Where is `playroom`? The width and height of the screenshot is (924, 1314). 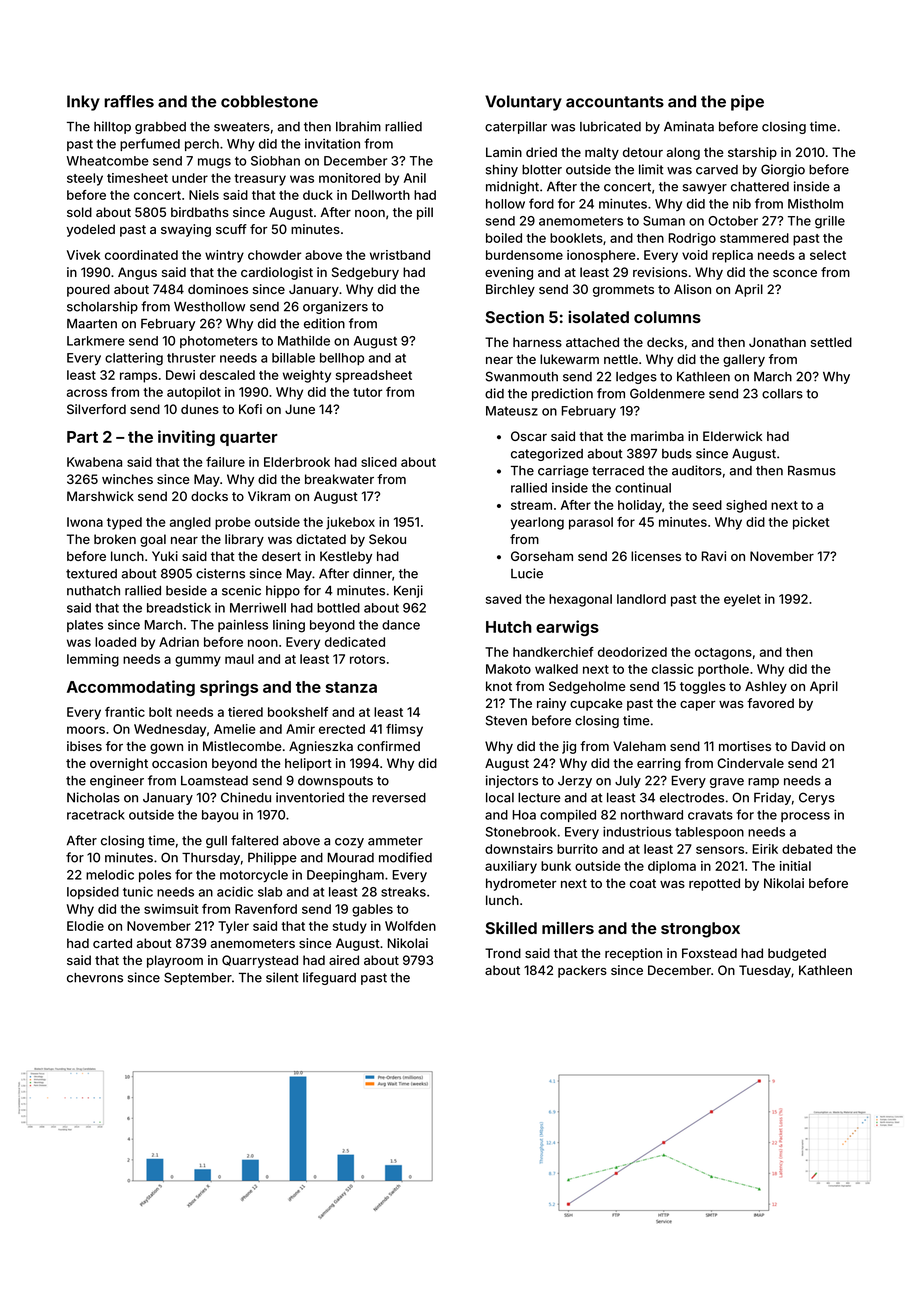
playroom is located at coordinates (175, 961).
